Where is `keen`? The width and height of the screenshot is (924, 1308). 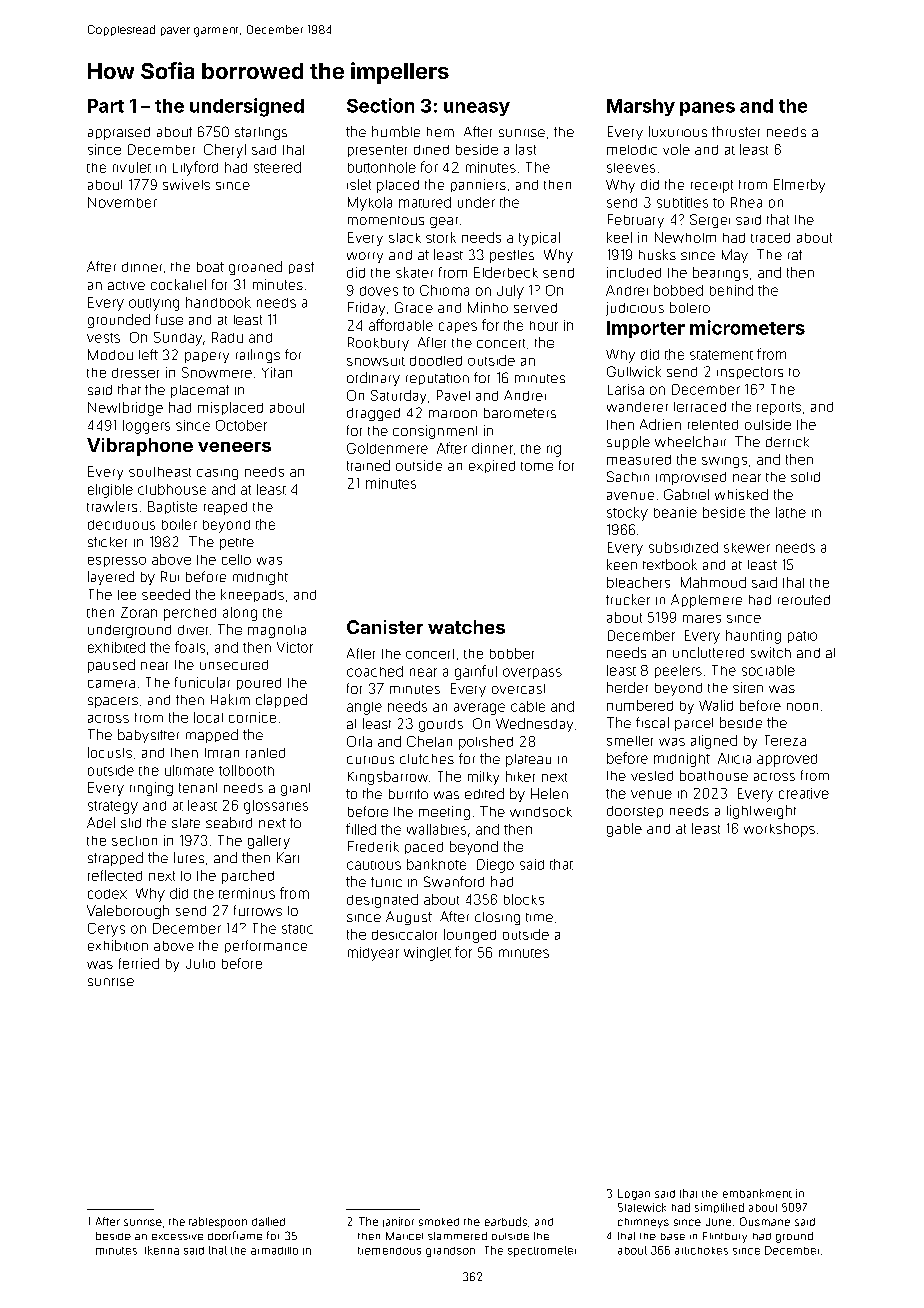 keen is located at coordinates (622, 564).
